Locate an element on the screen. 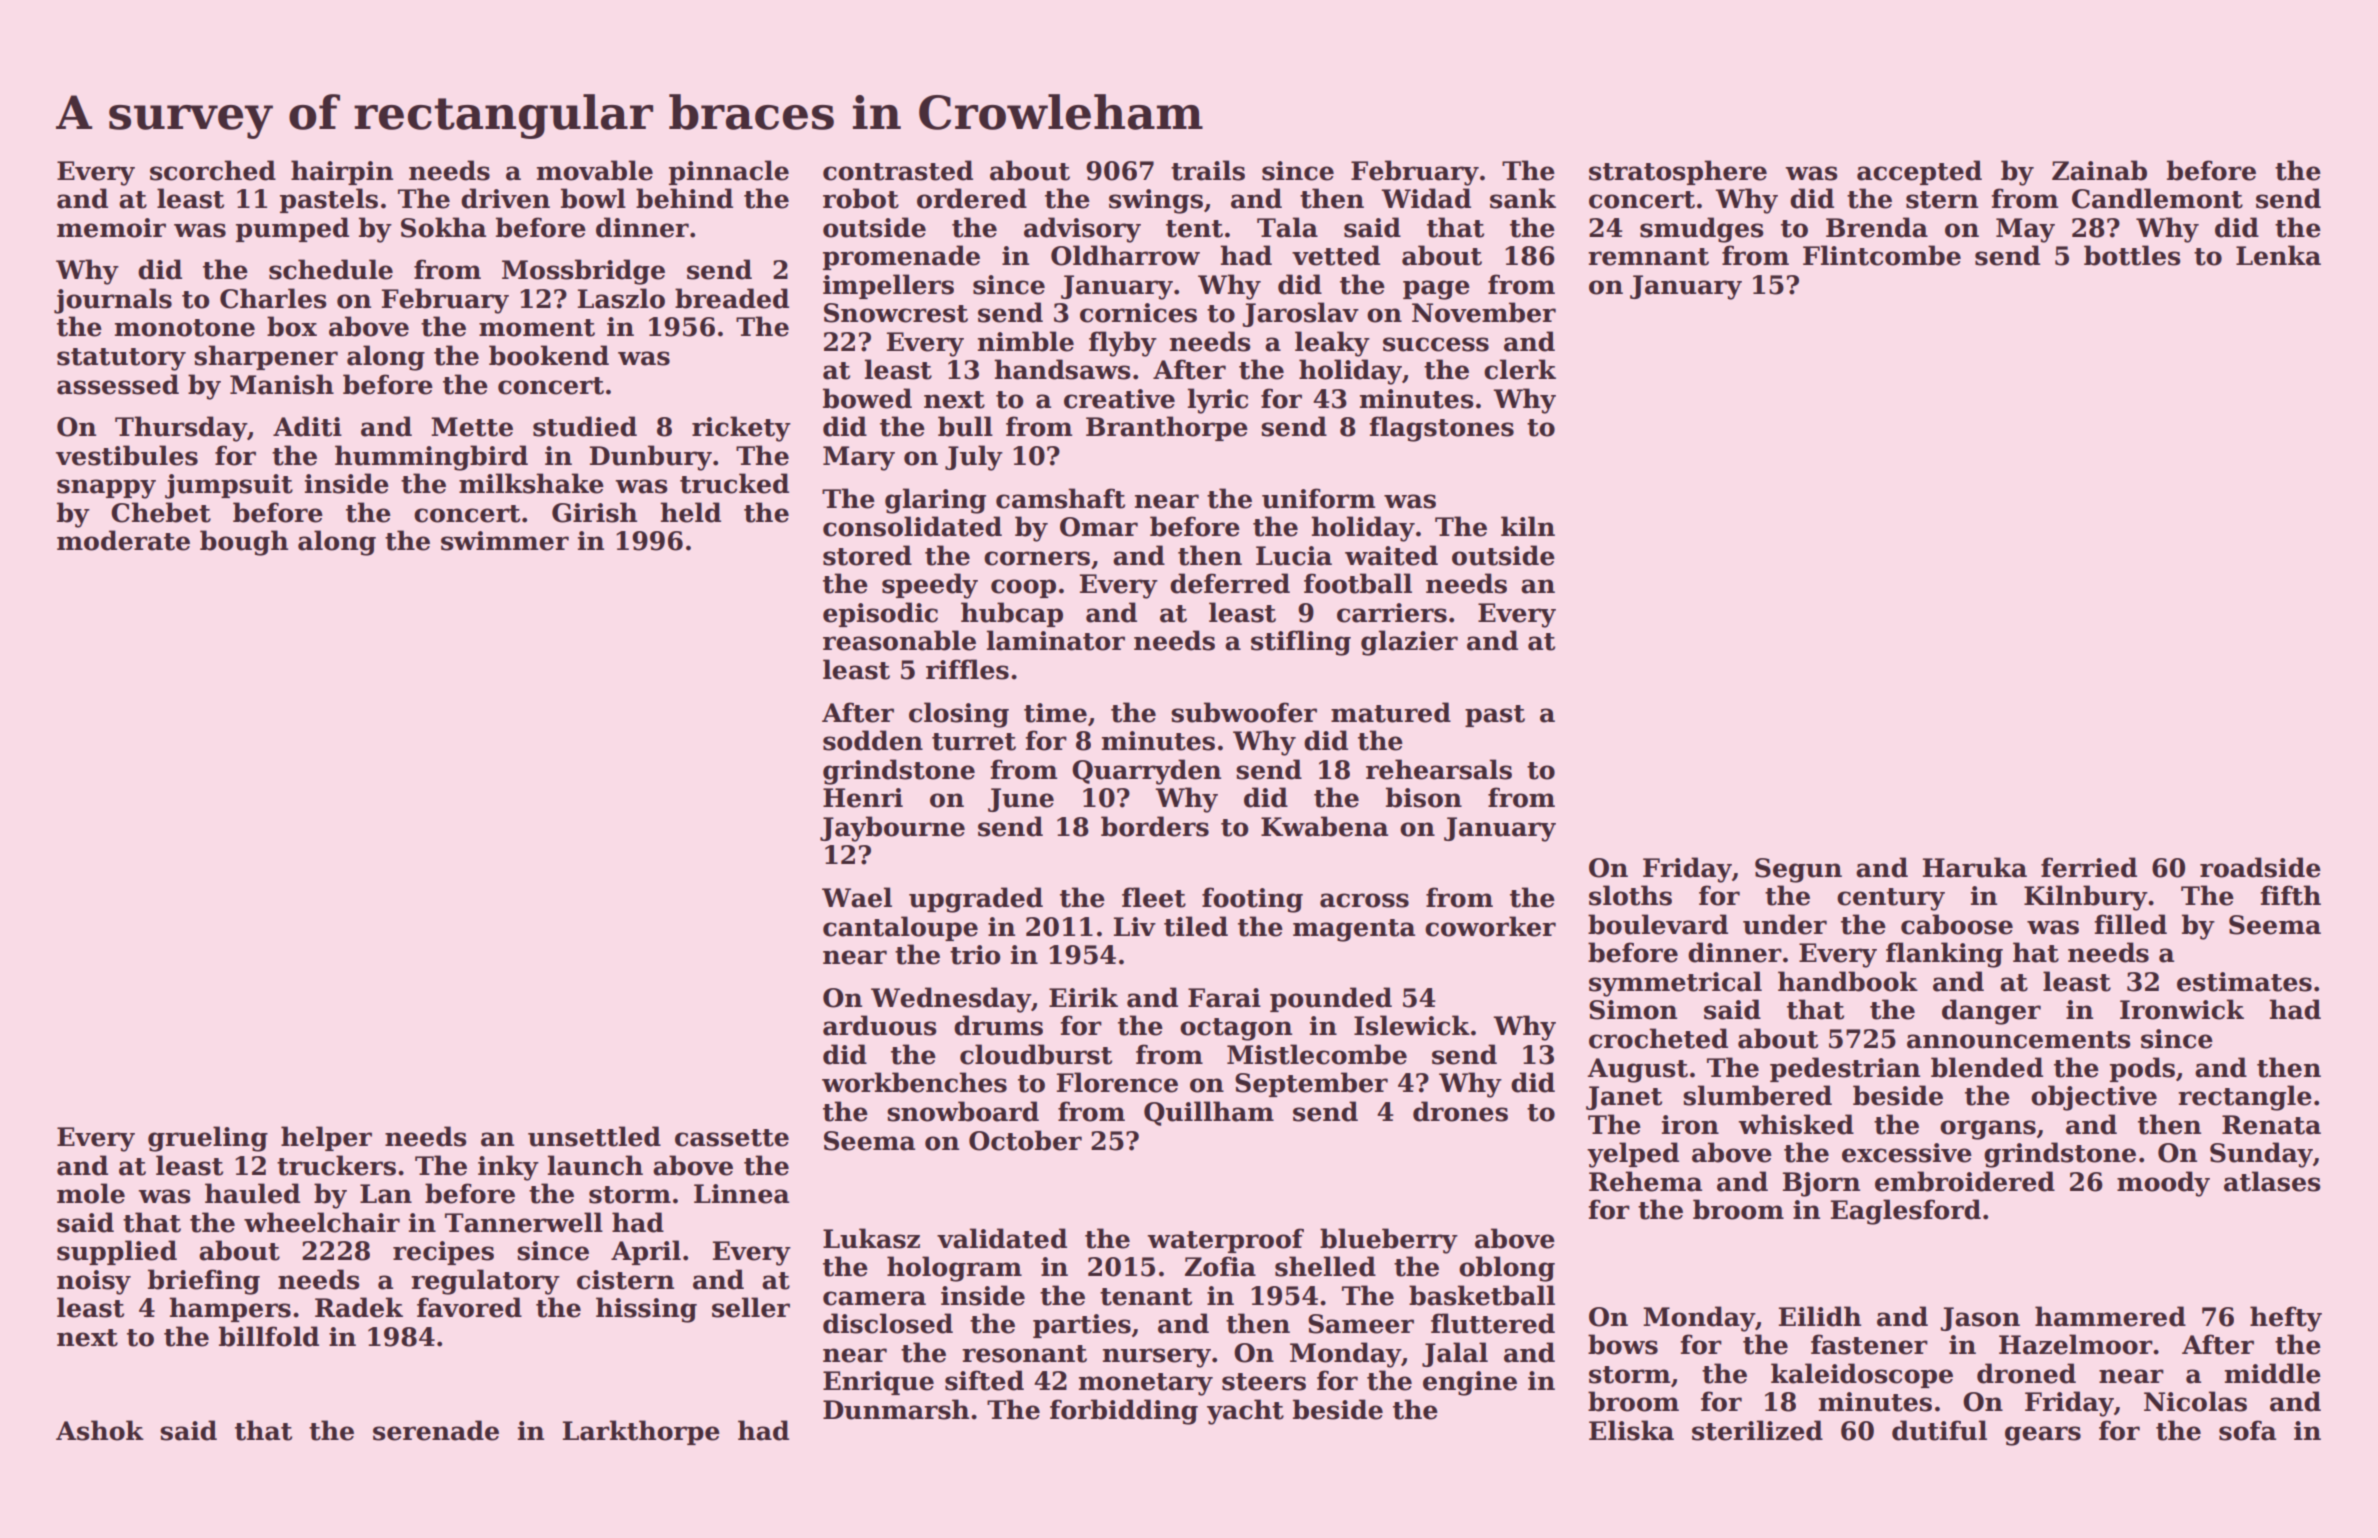 This screenshot has height=1538, width=2378. grueling is located at coordinates (208, 1139).
